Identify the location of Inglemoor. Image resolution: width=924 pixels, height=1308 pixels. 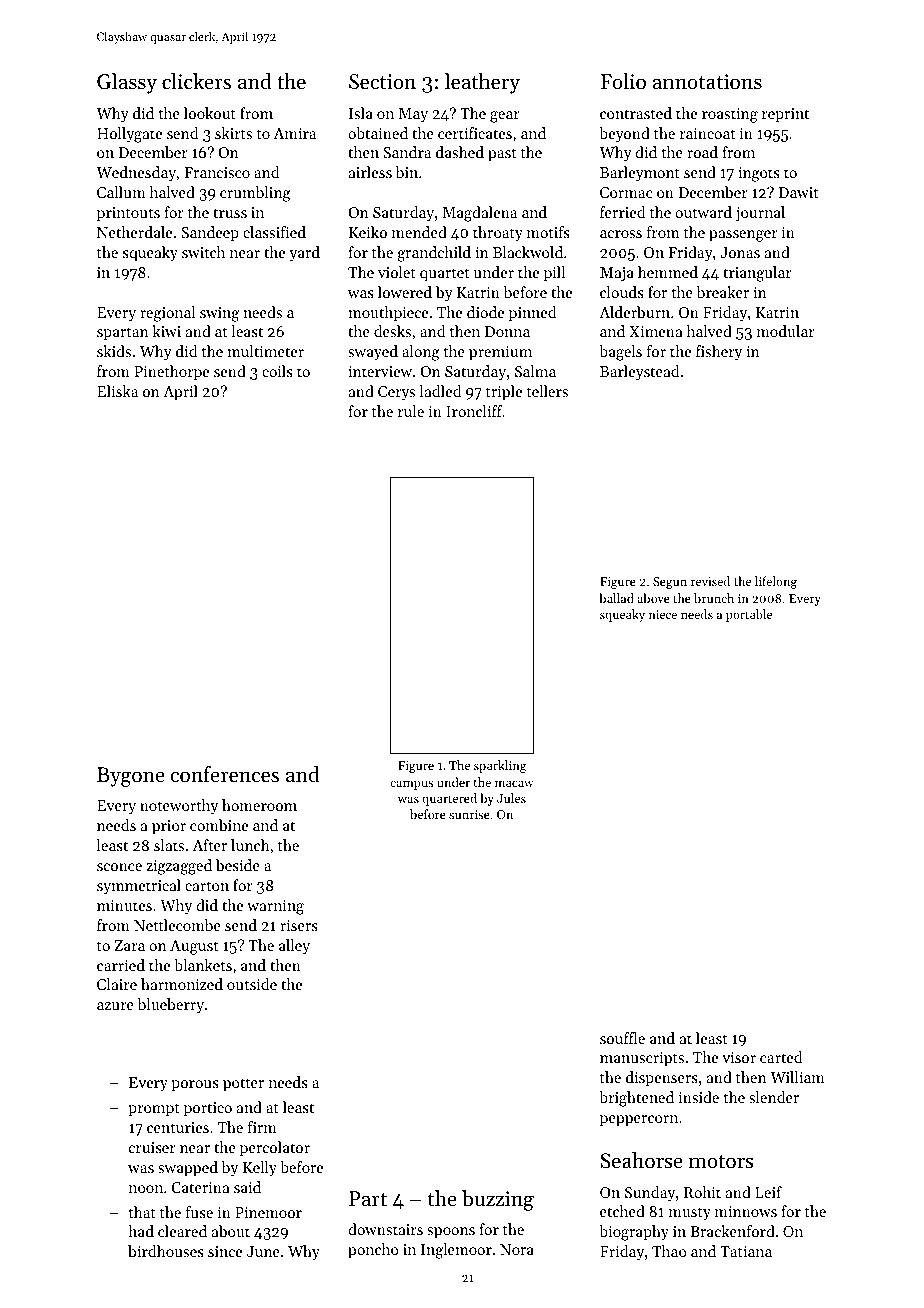
(456, 1251).
